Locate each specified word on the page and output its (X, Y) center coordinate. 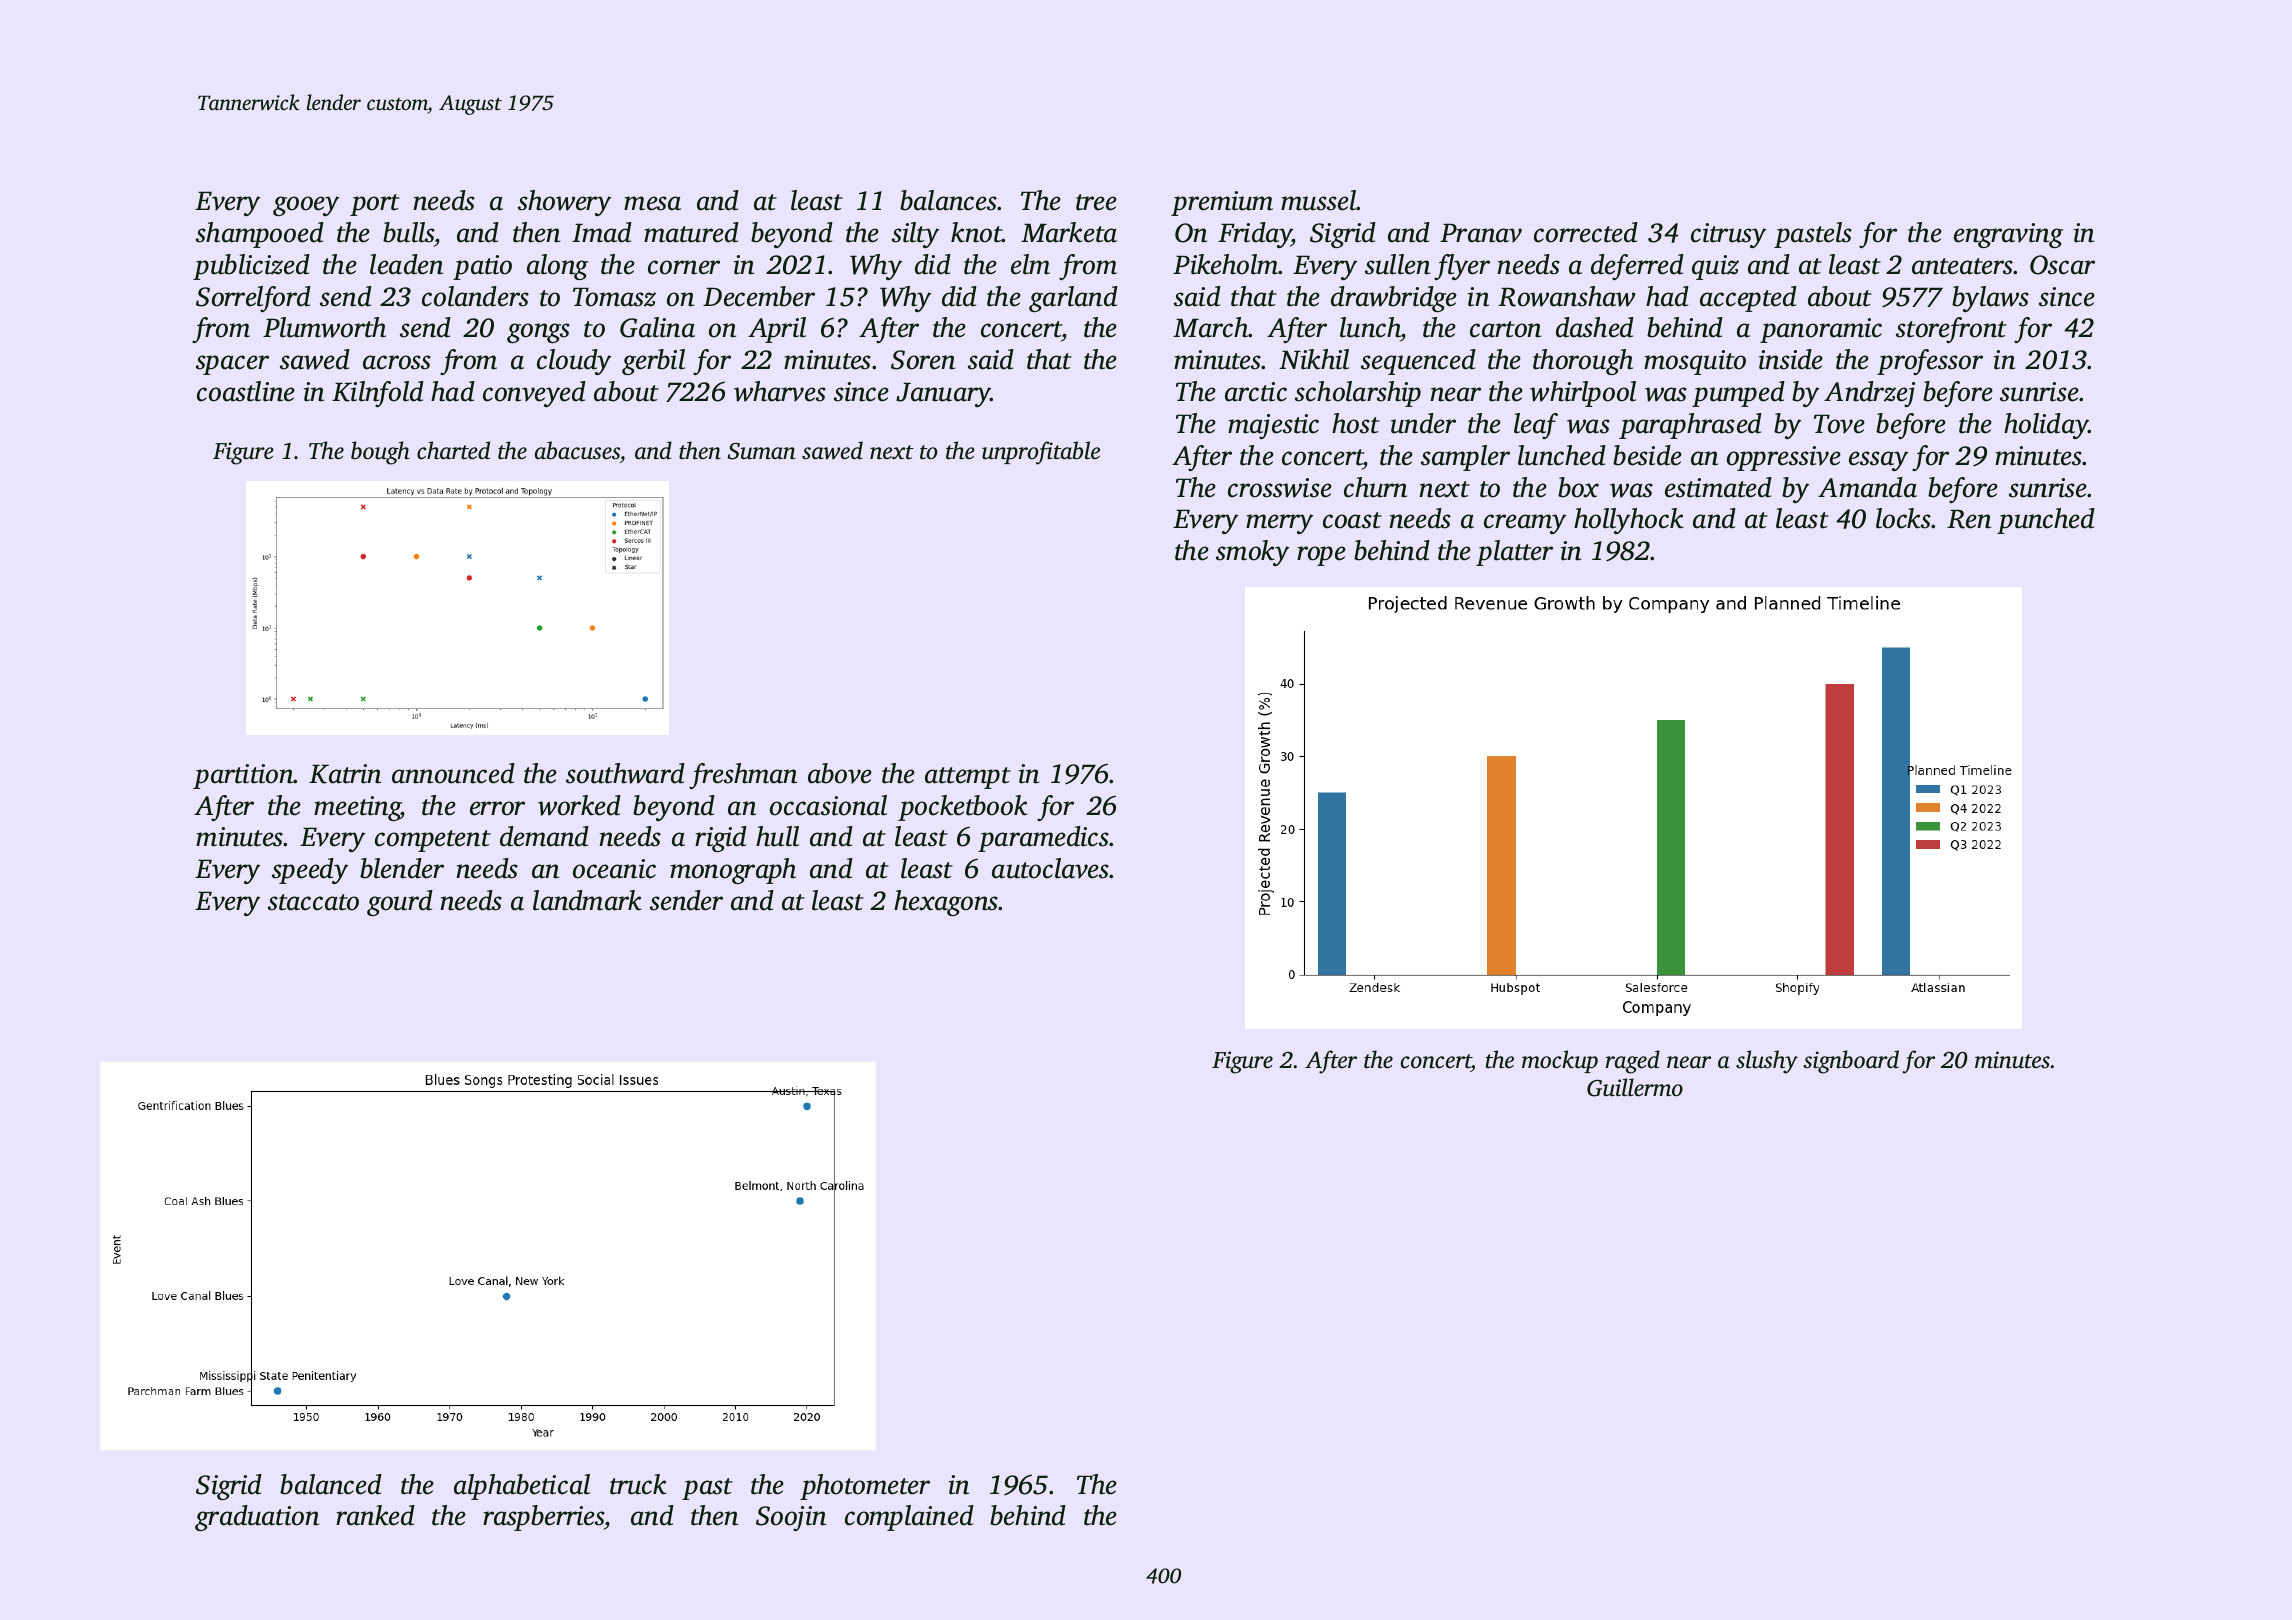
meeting (357, 808)
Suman (762, 451)
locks (1904, 518)
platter (1514, 553)
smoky (1252, 553)
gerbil (653, 362)
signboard (1851, 1062)
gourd (400, 903)
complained (909, 1518)
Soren (923, 360)
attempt (968, 778)
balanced (331, 1484)
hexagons (946, 903)
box (1578, 487)
